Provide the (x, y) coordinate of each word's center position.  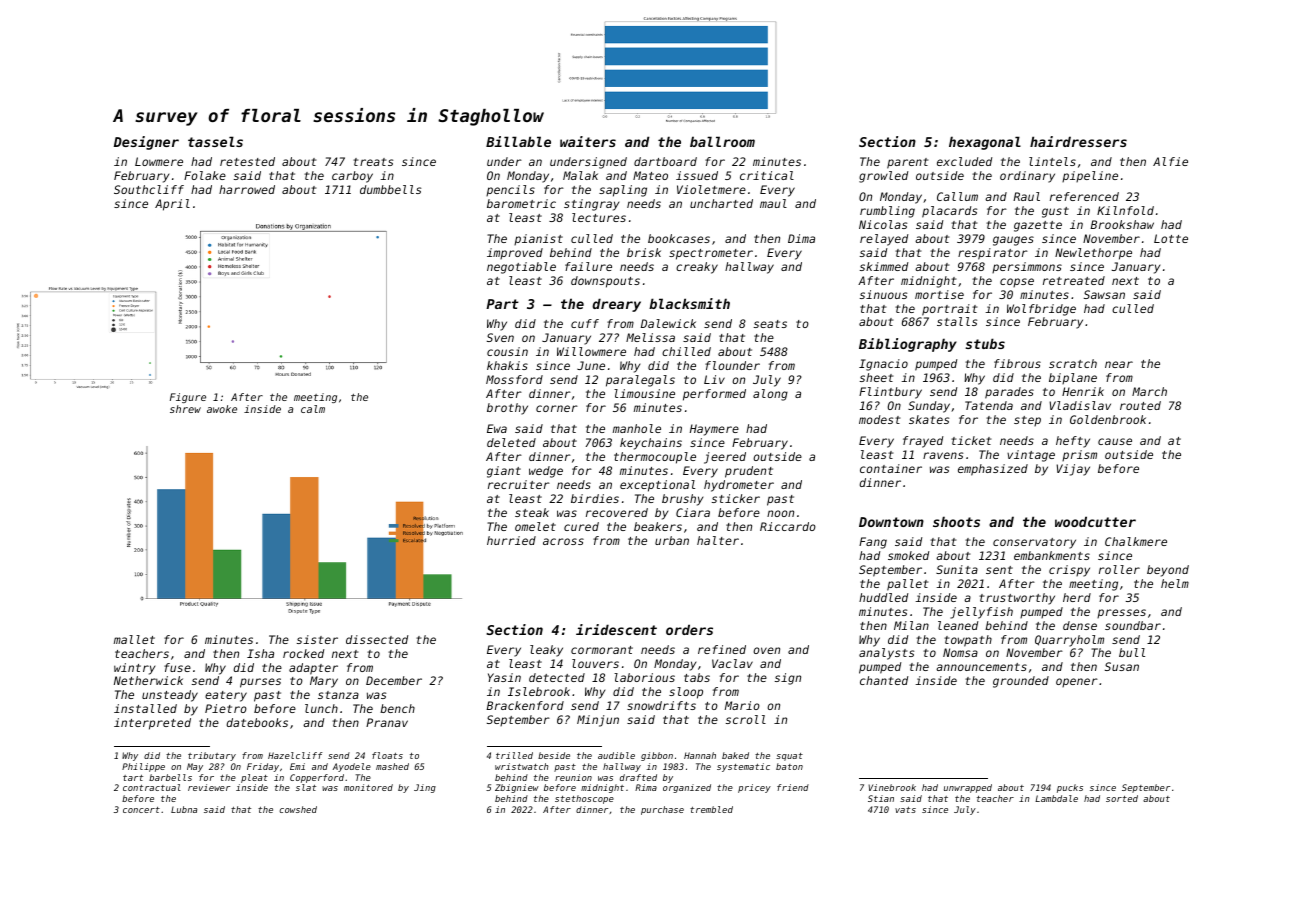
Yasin (504, 677)
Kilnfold (1125, 210)
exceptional (657, 486)
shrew (185, 409)
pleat (254, 778)
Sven (500, 337)
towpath (968, 641)
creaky (697, 268)
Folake (205, 175)
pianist (538, 239)
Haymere (714, 430)
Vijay (1073, 470)
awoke (222, 409)
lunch (321, 708)
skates (929, 419)
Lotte (1171, 238)
